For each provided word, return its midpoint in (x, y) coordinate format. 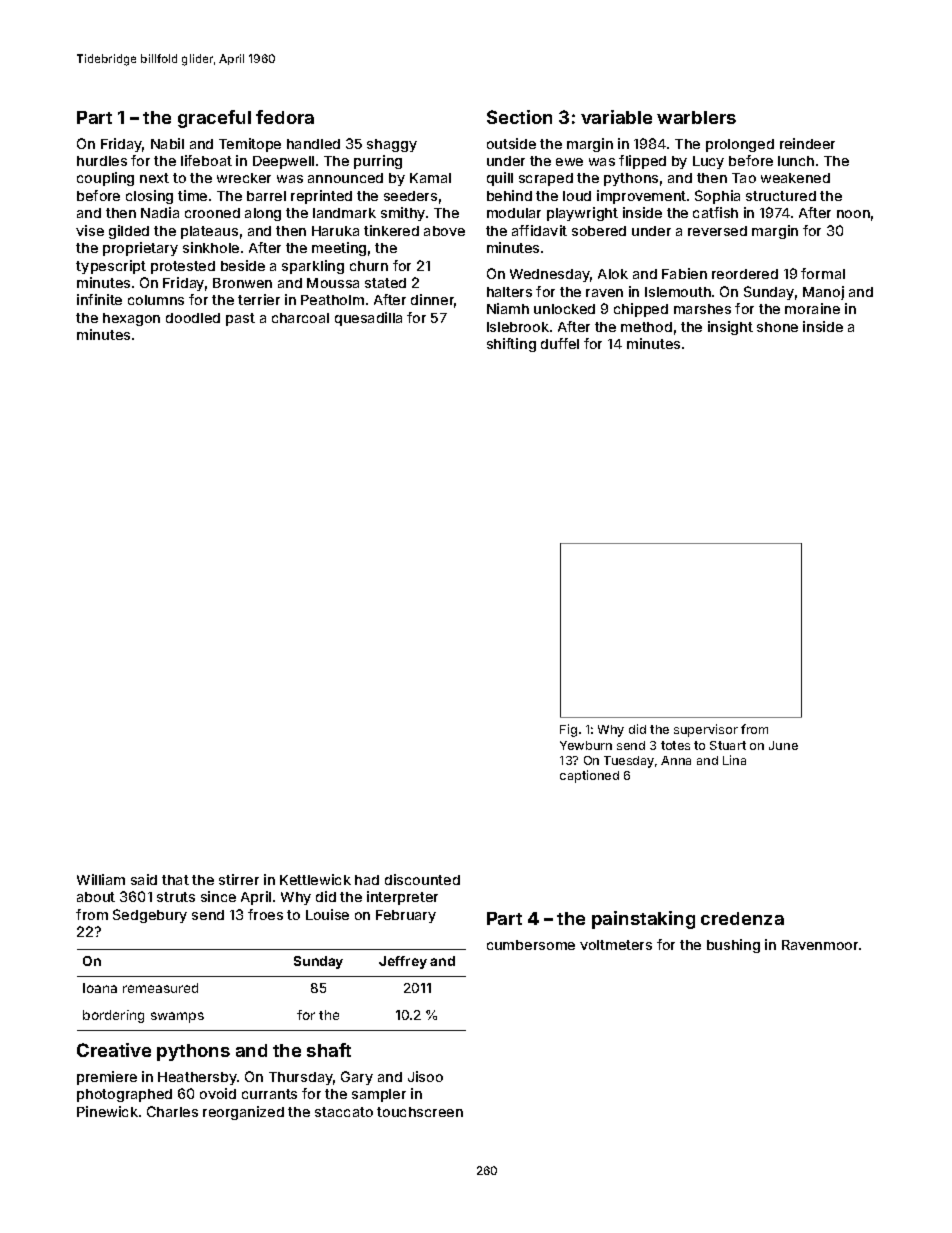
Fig (568, 730)
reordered (745, 274)
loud (577, 196)
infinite (99, 299)
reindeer (807, 143)
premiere (107, 1078)
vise (90, 230)
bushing (733, 946)
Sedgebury (150, 916)
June (783, 745)
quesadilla (368, 319)
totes (675, 745)
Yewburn (586, 745)
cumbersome (531, 945)
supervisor (706, 730)
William (101, 879)
